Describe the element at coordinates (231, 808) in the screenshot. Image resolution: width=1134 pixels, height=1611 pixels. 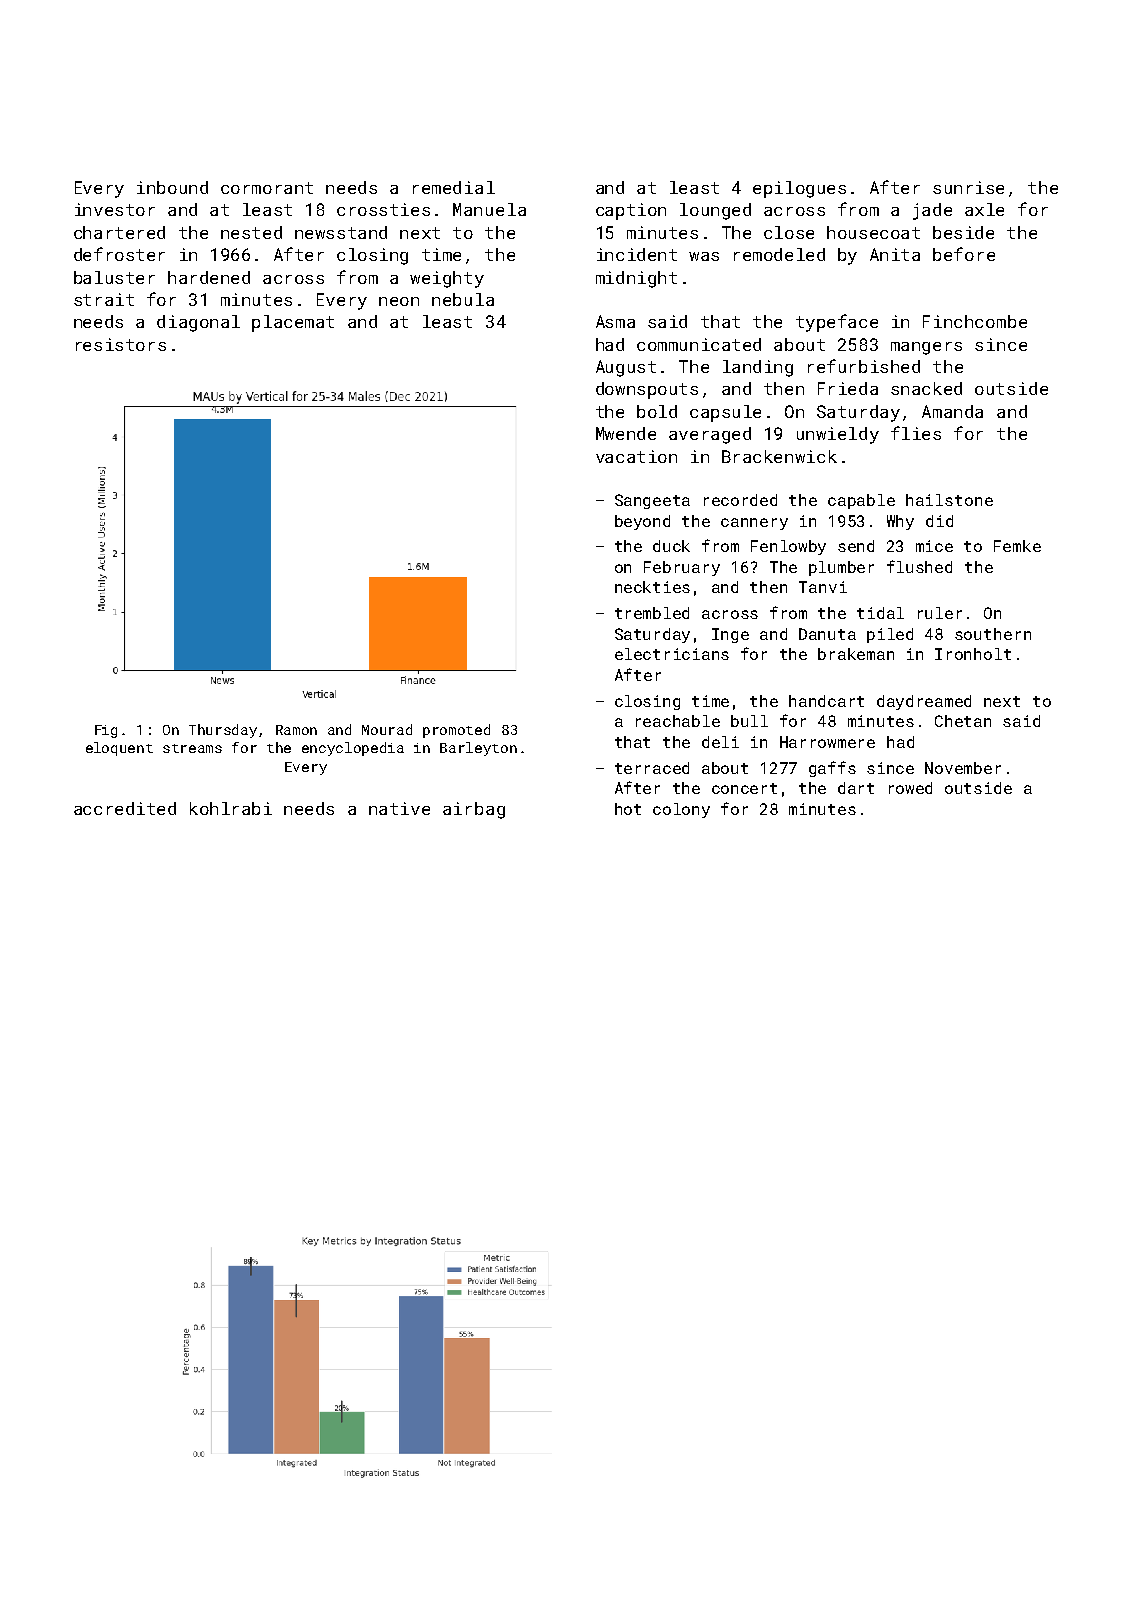
I see `kohlrabi` at that location.
